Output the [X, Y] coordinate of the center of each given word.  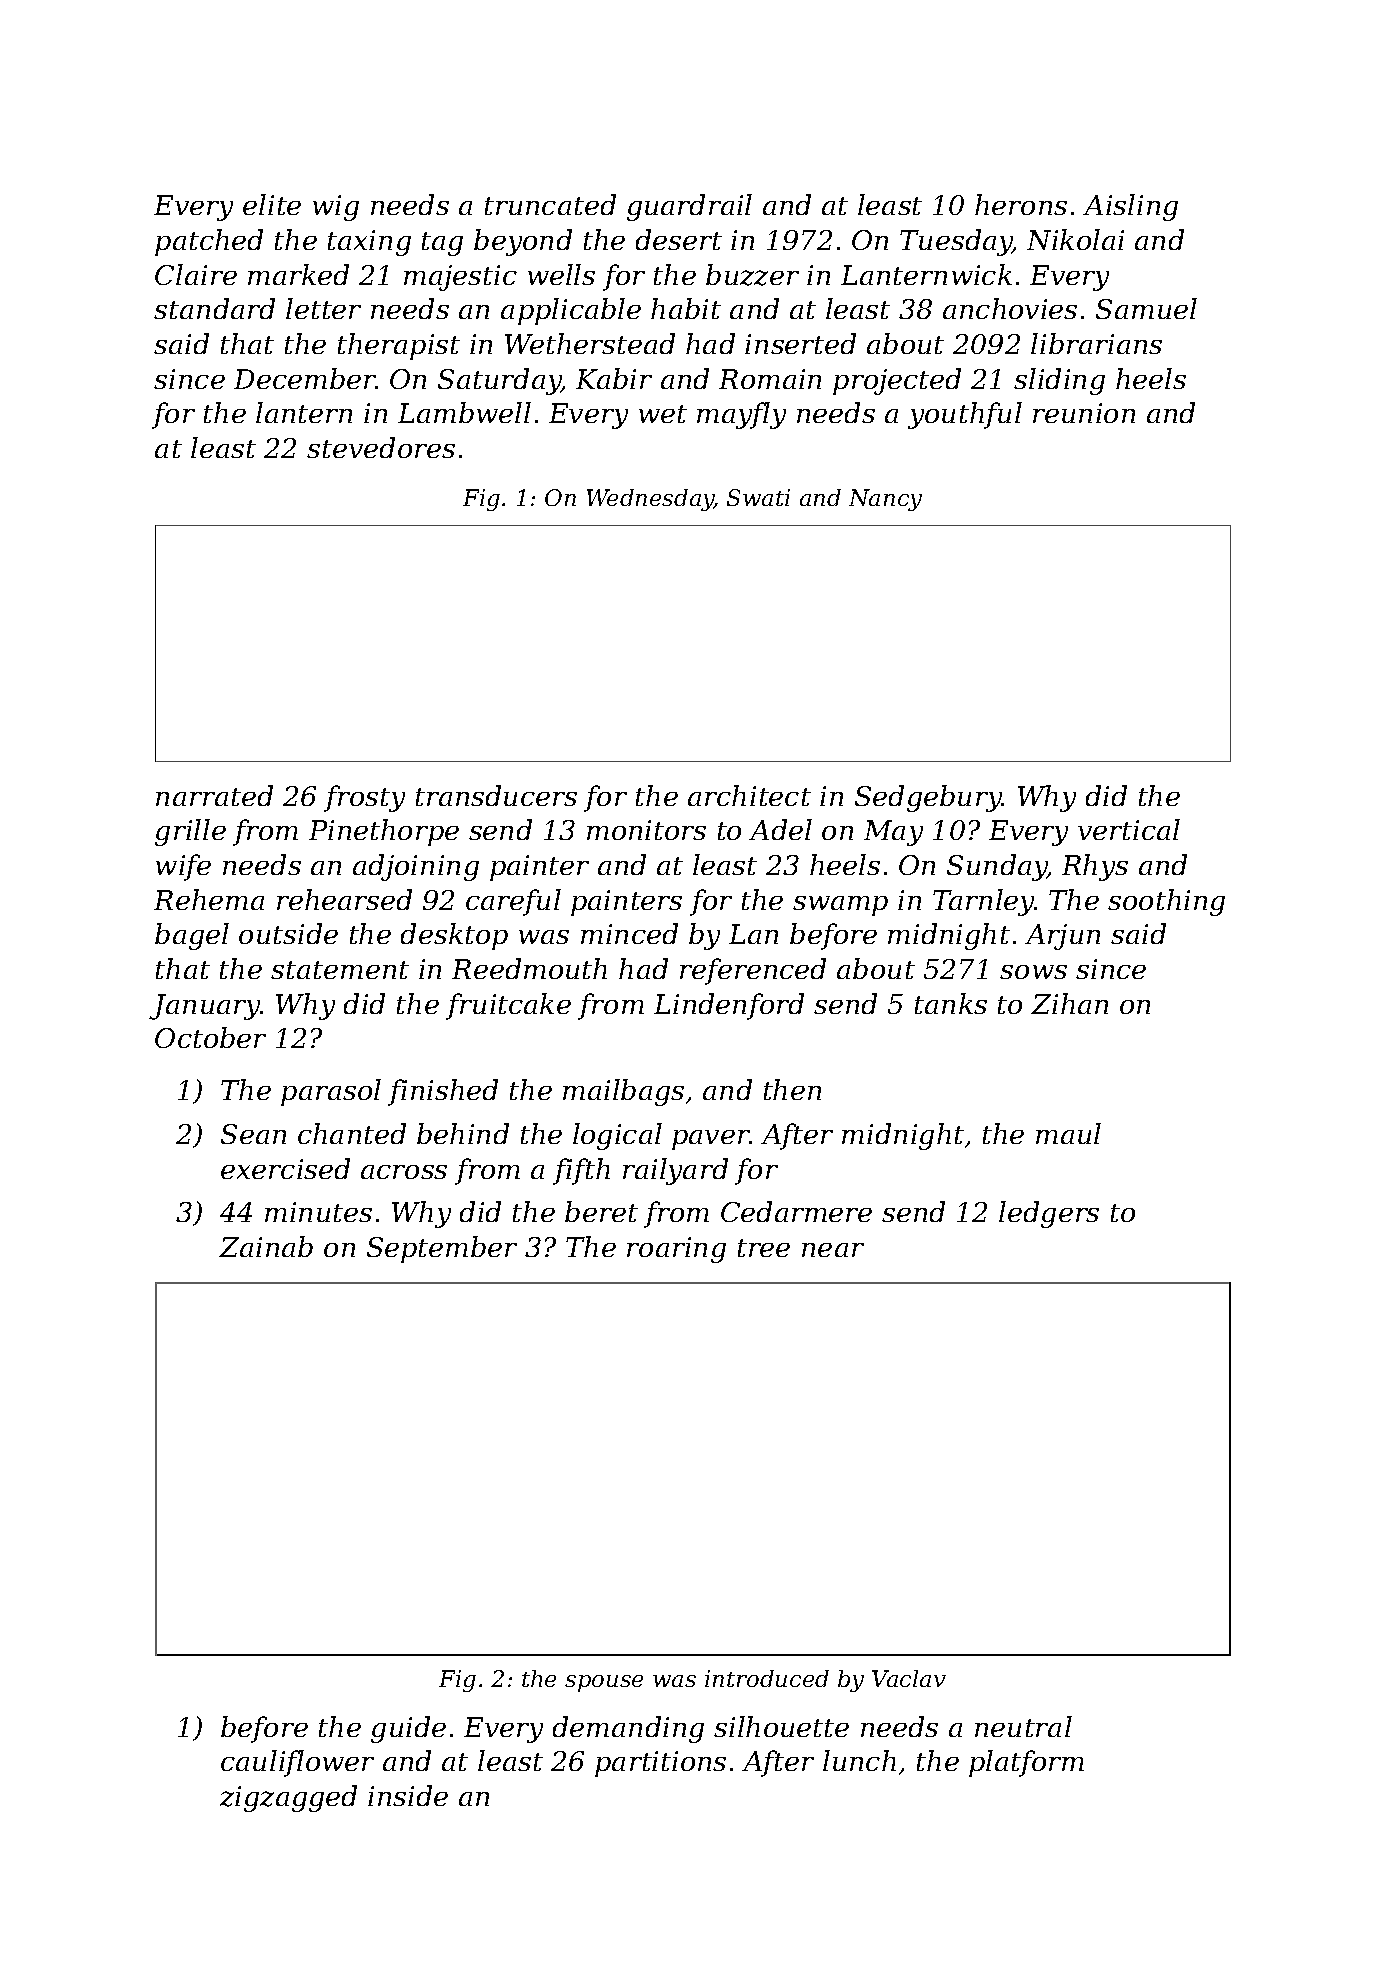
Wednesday [650, 500]
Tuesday [956, 242]
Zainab [266, 1246]
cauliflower [297, 1763]
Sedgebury [928, 798]
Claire [196, 274]
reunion [1084, 413]
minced [629, 933]
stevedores [381, 447]
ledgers [1049, 1214]
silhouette [781, 1726]
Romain [770, 379]
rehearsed [344, 899]
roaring [676, 1250]
